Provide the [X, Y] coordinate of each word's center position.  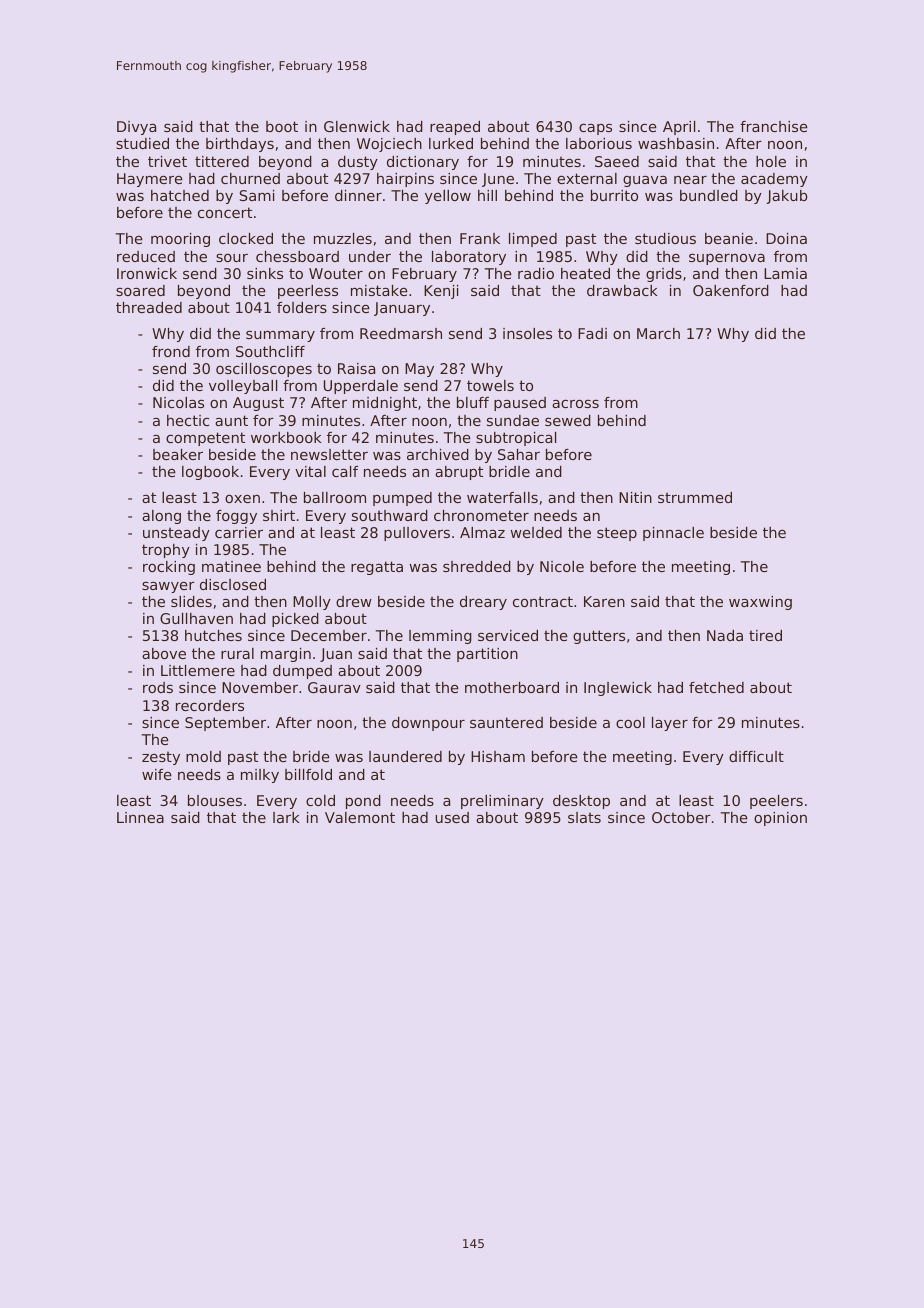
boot [282, 126]
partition [487, 655]
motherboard [512, 687]
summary [280, 336]
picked [295, 620]
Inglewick [618, 689]
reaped [455, 128]
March [658, 333]
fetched [716, 687]
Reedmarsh [401, 333]
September [225, 724]
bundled [709, 195]
